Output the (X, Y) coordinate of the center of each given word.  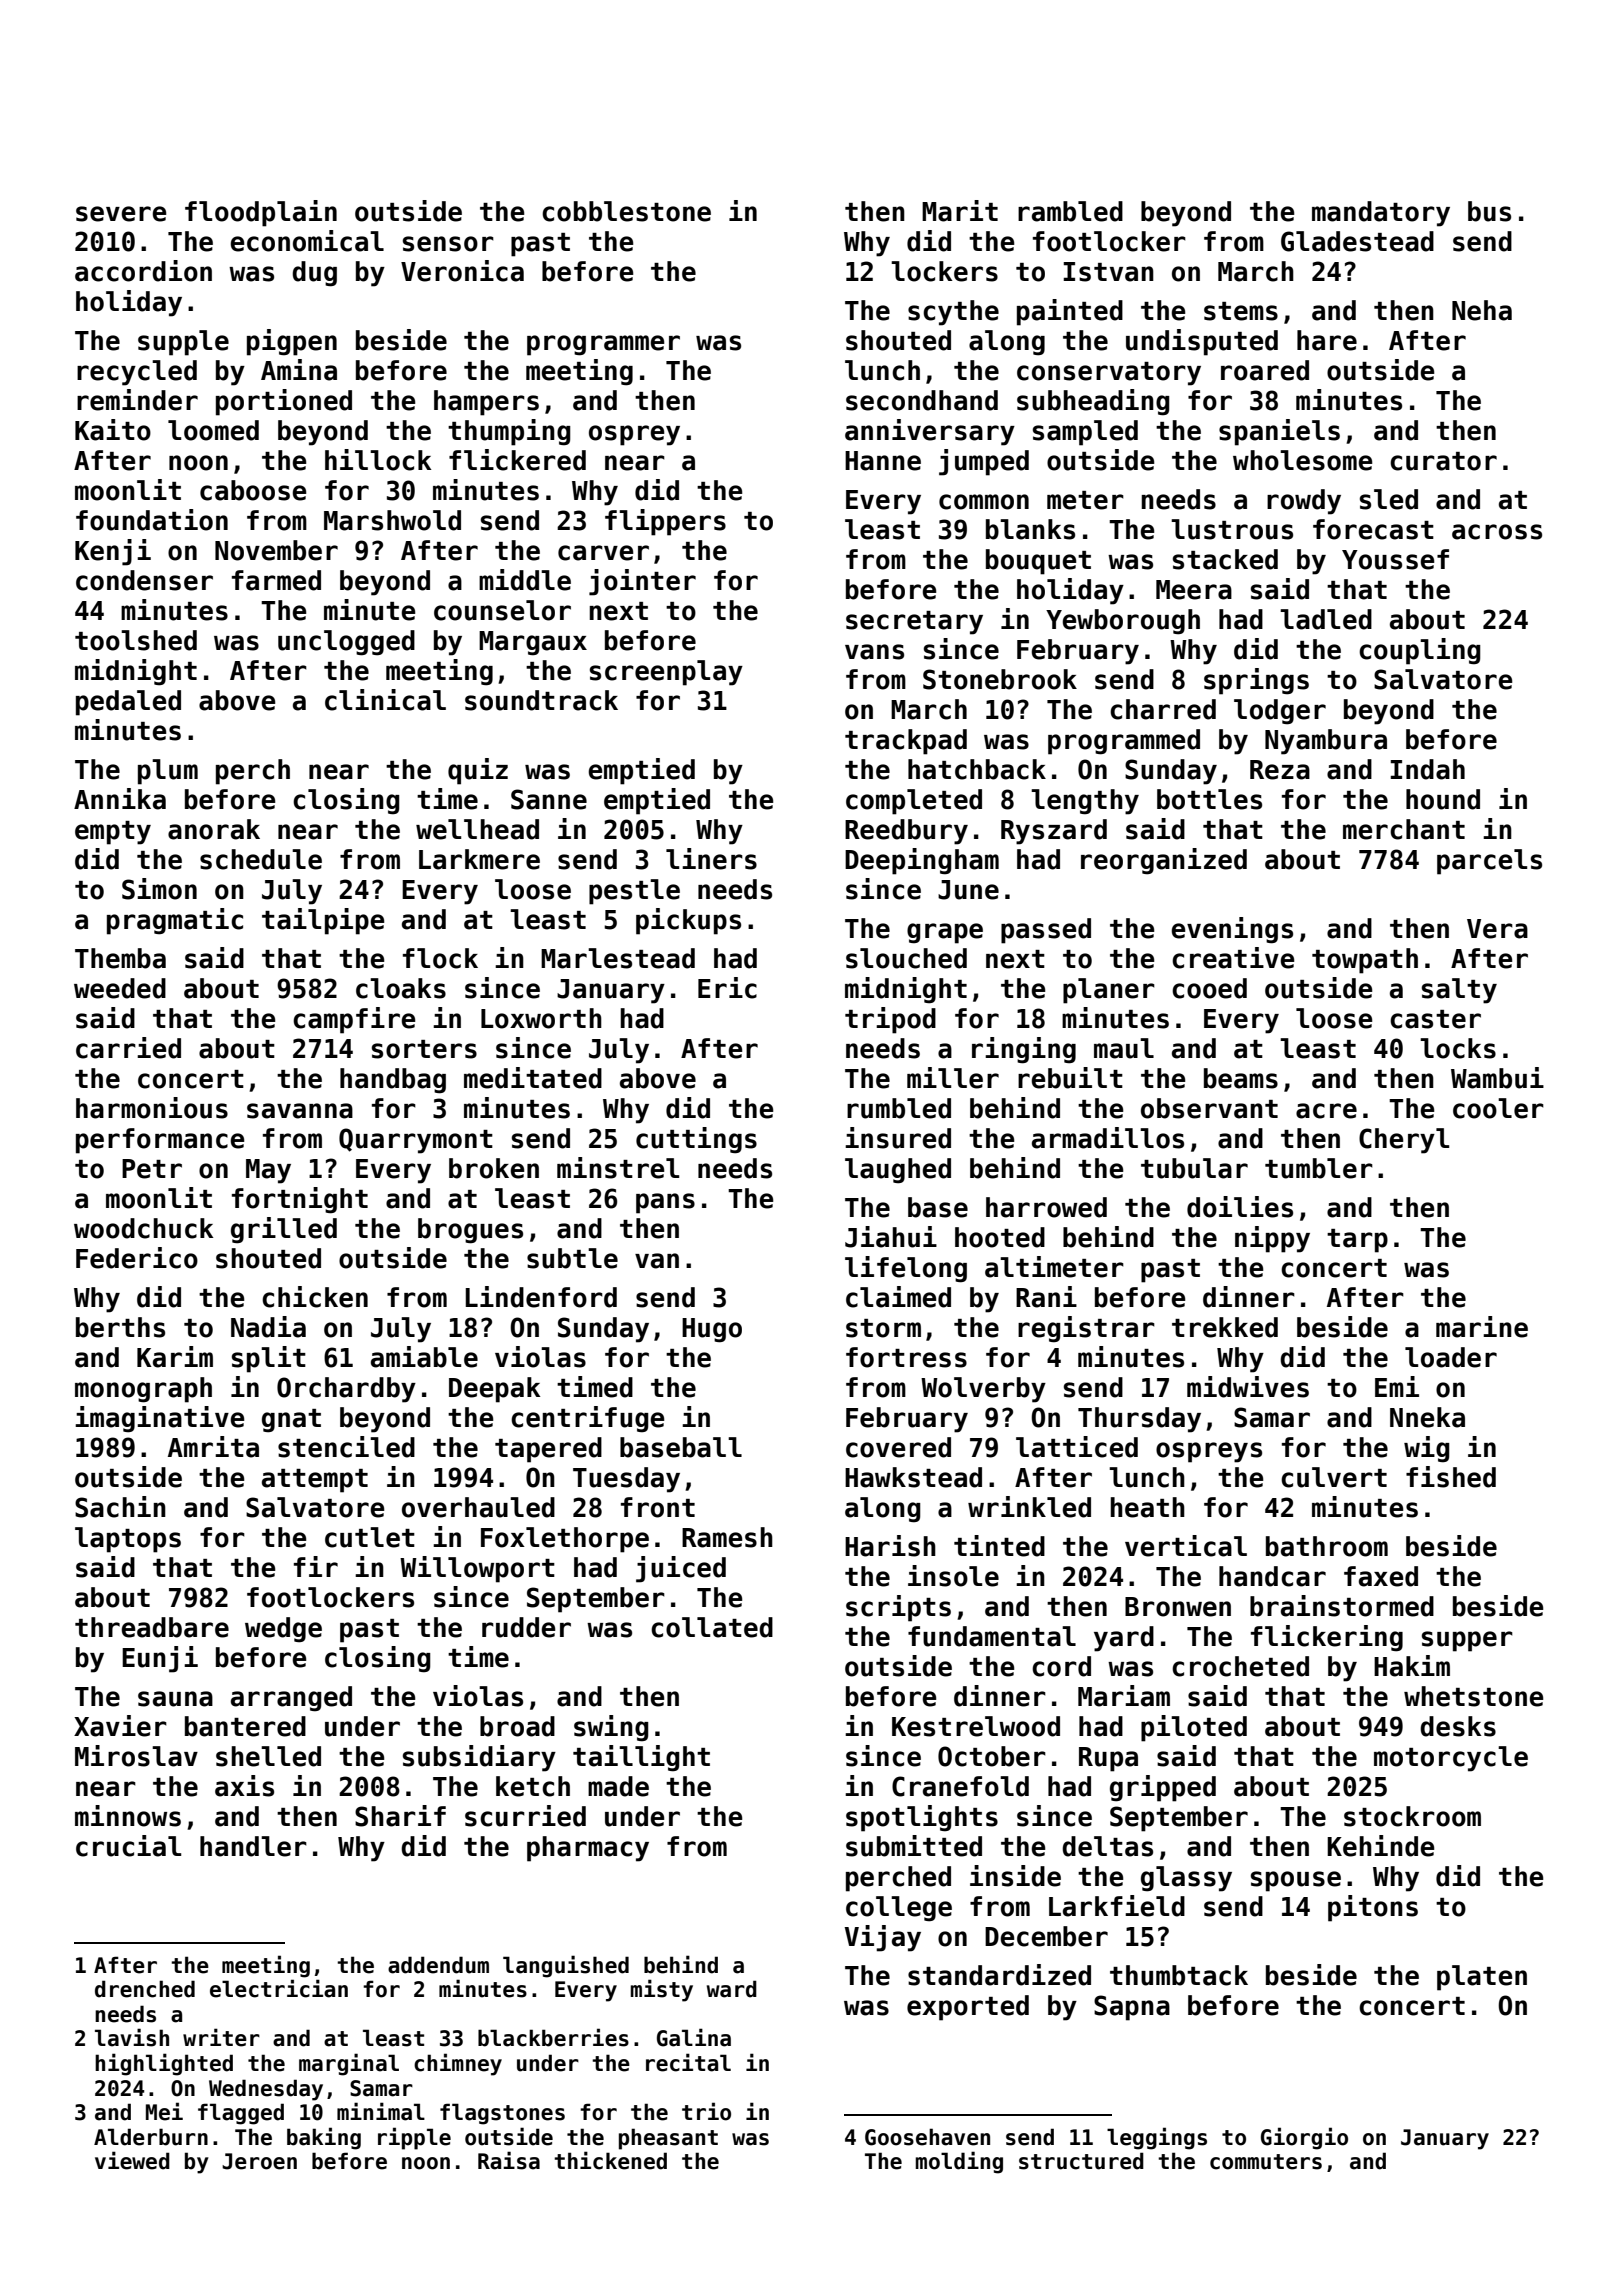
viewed (132, 2160)
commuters (1266, 2162)
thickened (610, 2160)
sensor (448, 244)
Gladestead (1357, 241)
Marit (960, 211)
